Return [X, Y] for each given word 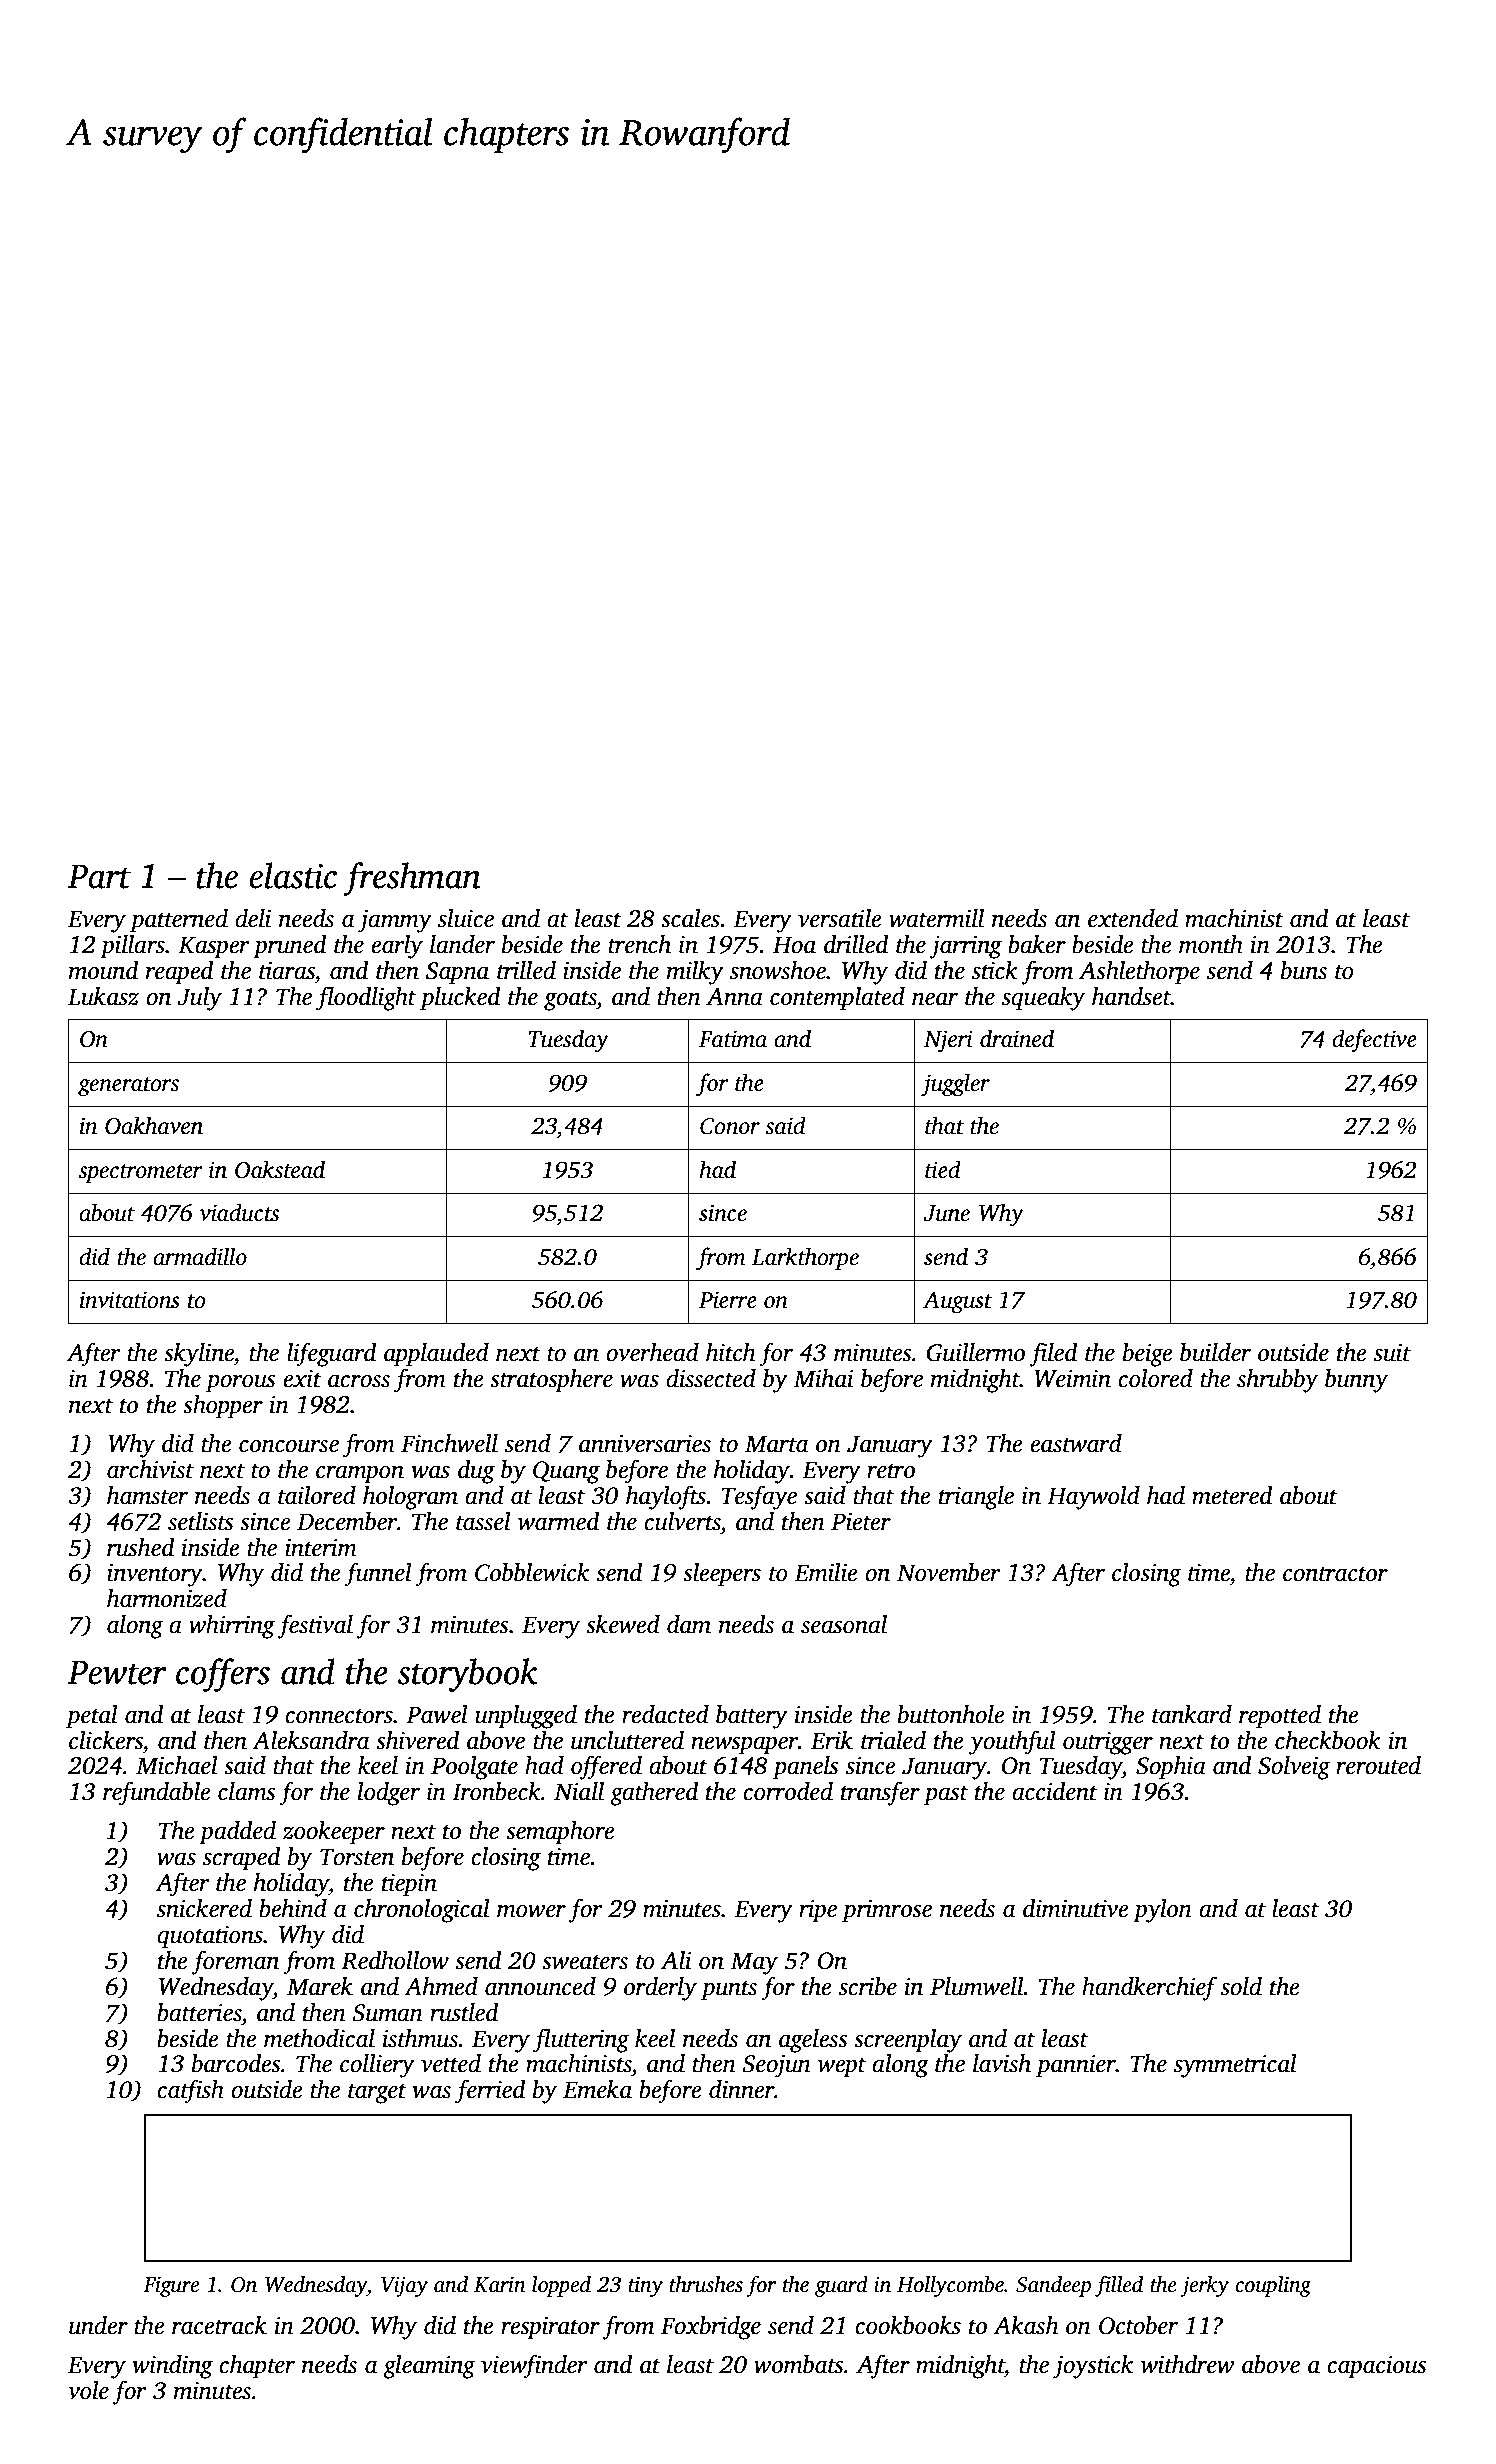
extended [1133, 918]
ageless [813, 2041]
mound [103, 970]
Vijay [404, 2287]
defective [1374, 1041]
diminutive [1076, 1908]
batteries [199, 2012]
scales [690, 918]
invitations [129, 1300]
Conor [730, 1126]
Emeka [597, 2089]
